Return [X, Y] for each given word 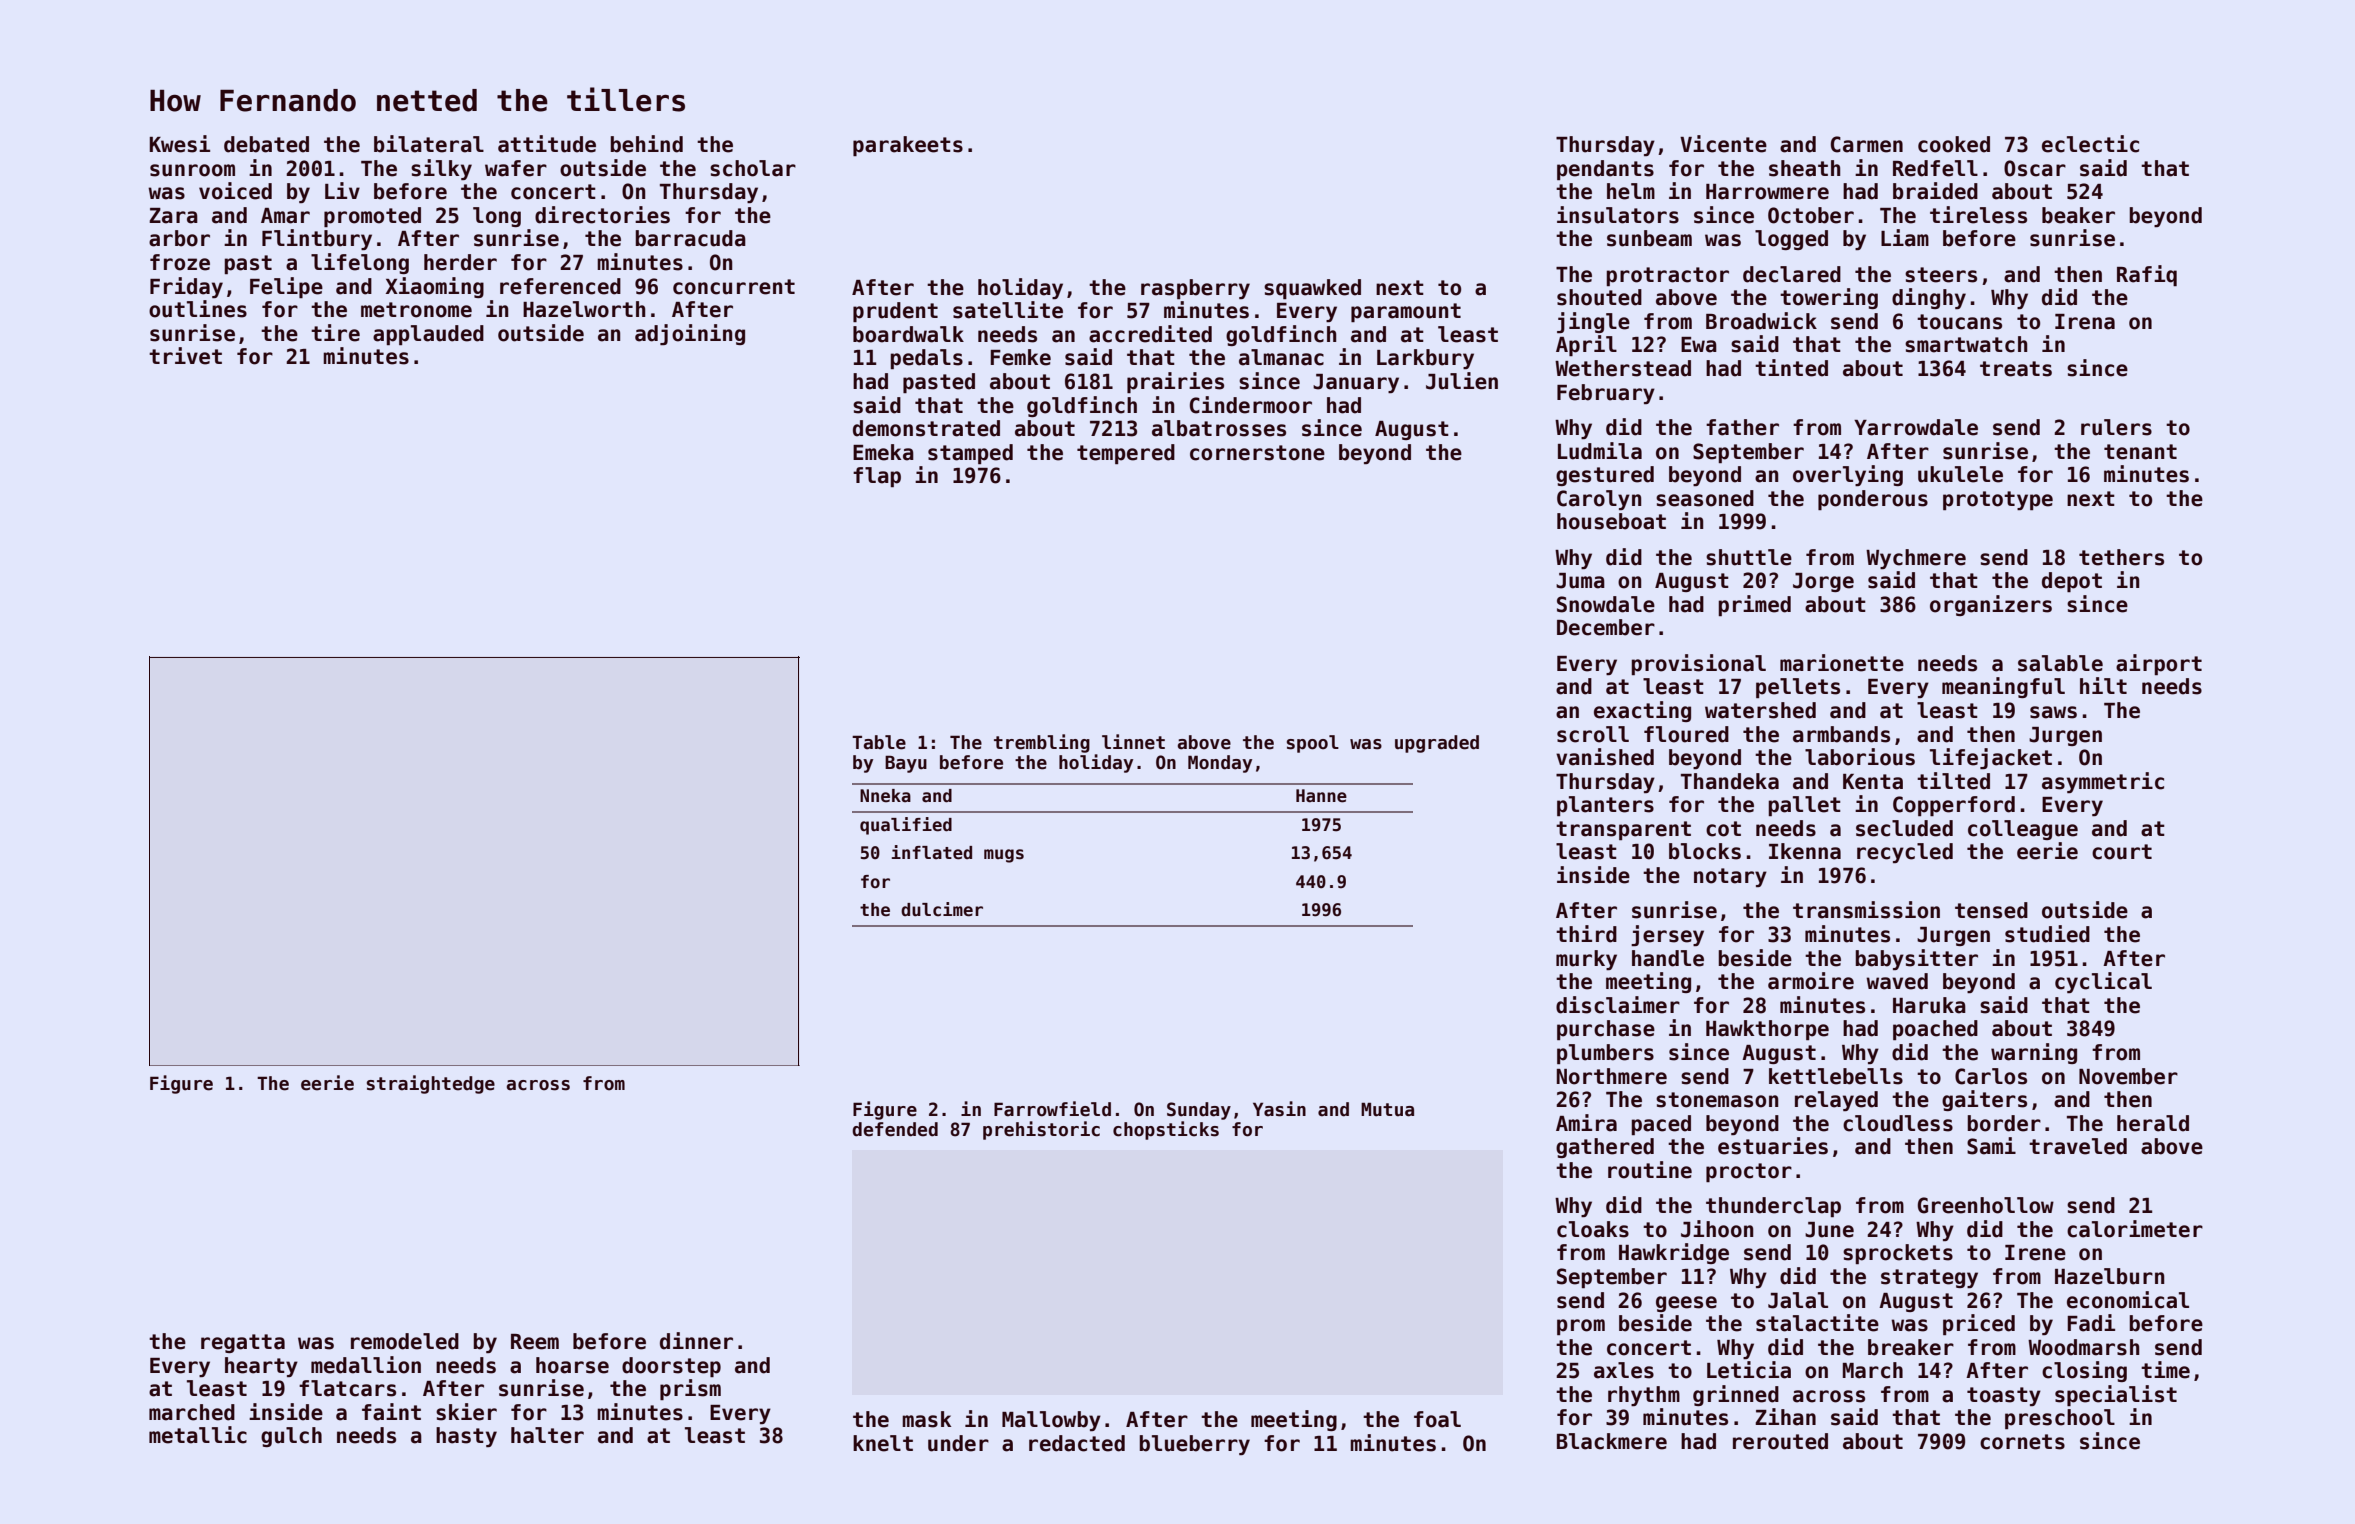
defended [895, 1129]
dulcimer [942, 909]
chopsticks [1166, 1130]
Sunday [1199, 1111]
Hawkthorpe [1767, 1030]
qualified [906, 826]
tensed [1991, 910]
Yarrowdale [1916, 427]
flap [877, 477]
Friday [186, 287]
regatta [243, 1343]
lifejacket [1991, 758]
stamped [970, 454]
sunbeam [1649, 238]
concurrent [734, 287]
